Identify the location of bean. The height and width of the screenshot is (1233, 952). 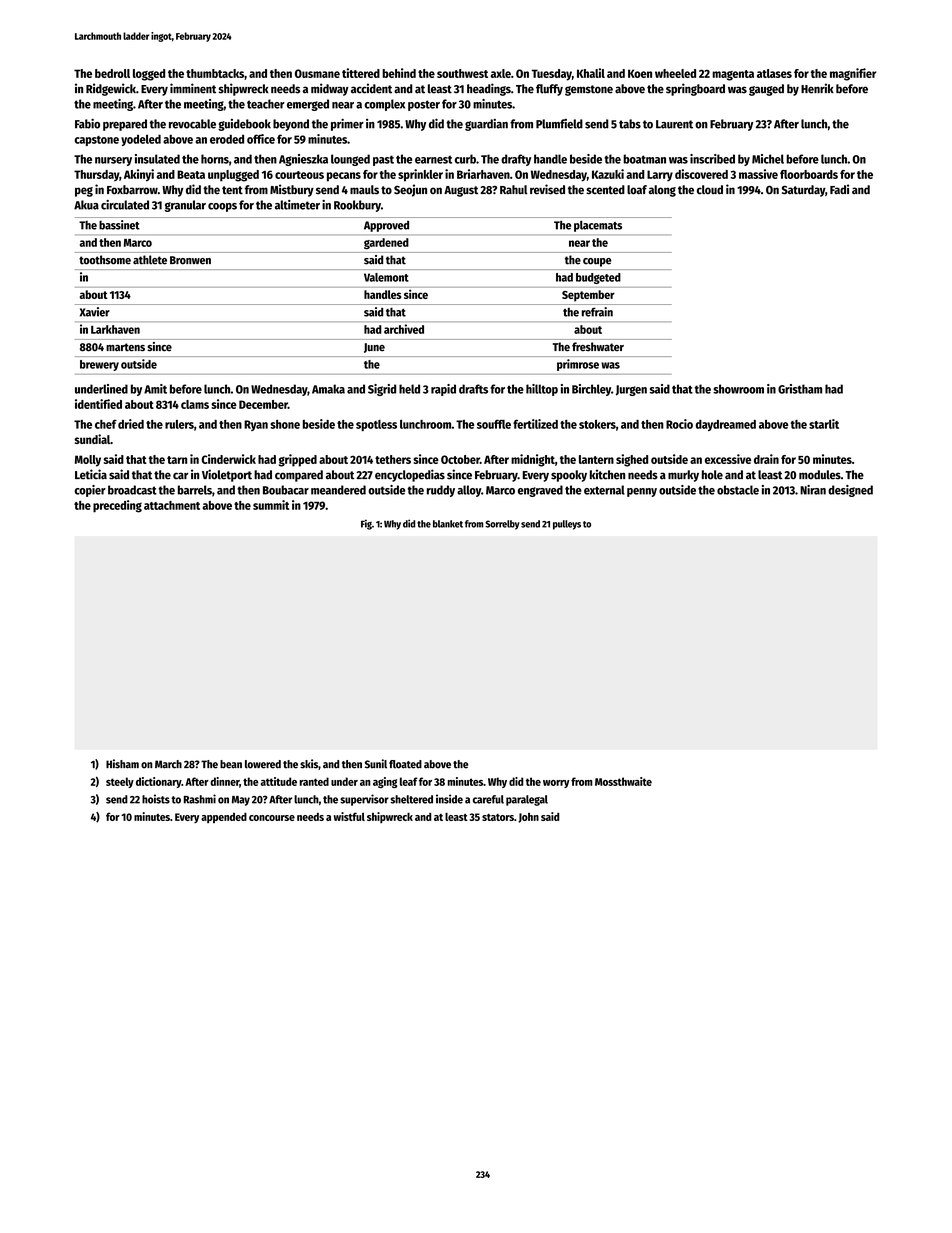
(231, 764).
